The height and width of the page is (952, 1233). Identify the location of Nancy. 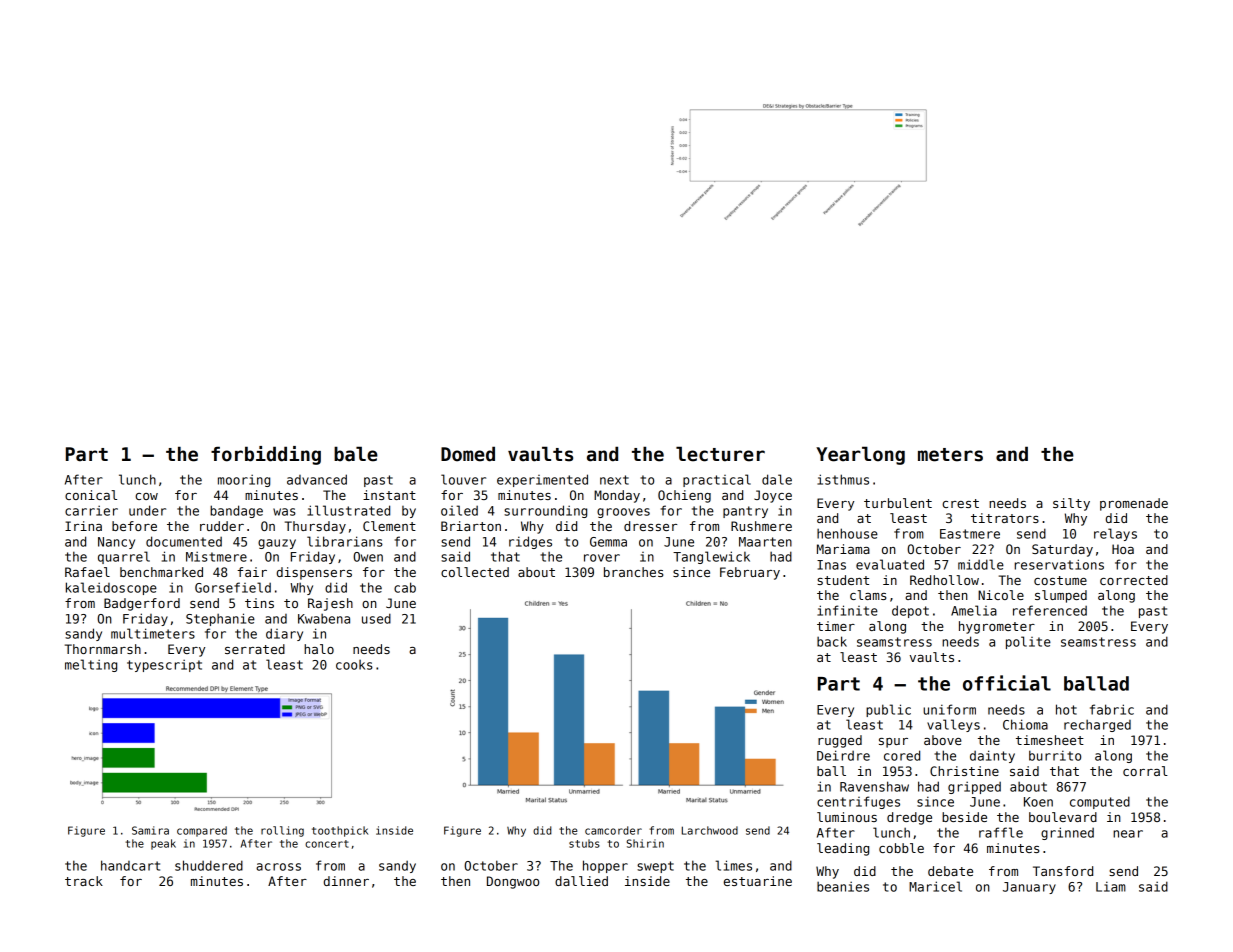
(116, 543).
